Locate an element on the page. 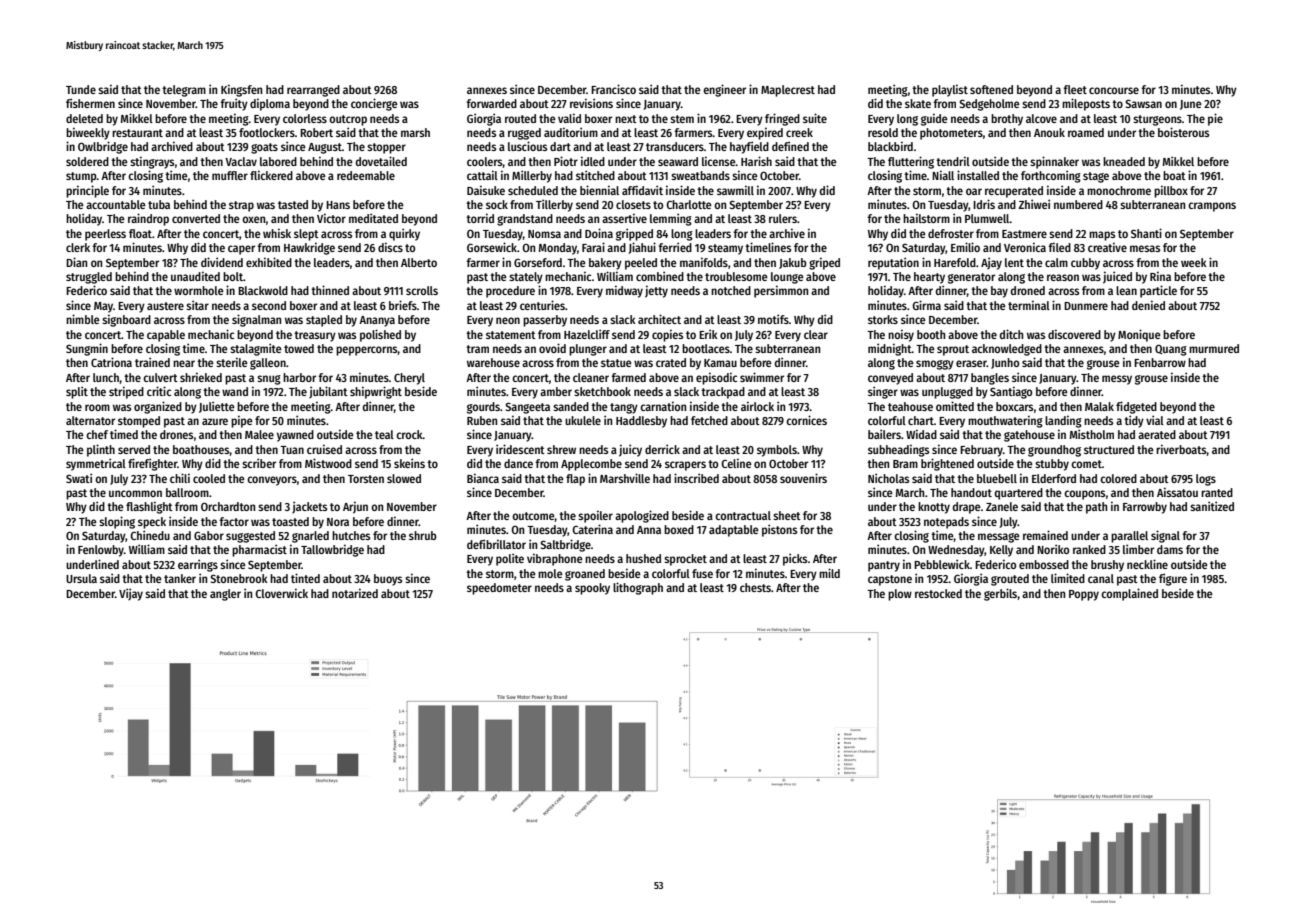 This image has width=1308, height=924. lithograph is located at coordinates (638, 588).
